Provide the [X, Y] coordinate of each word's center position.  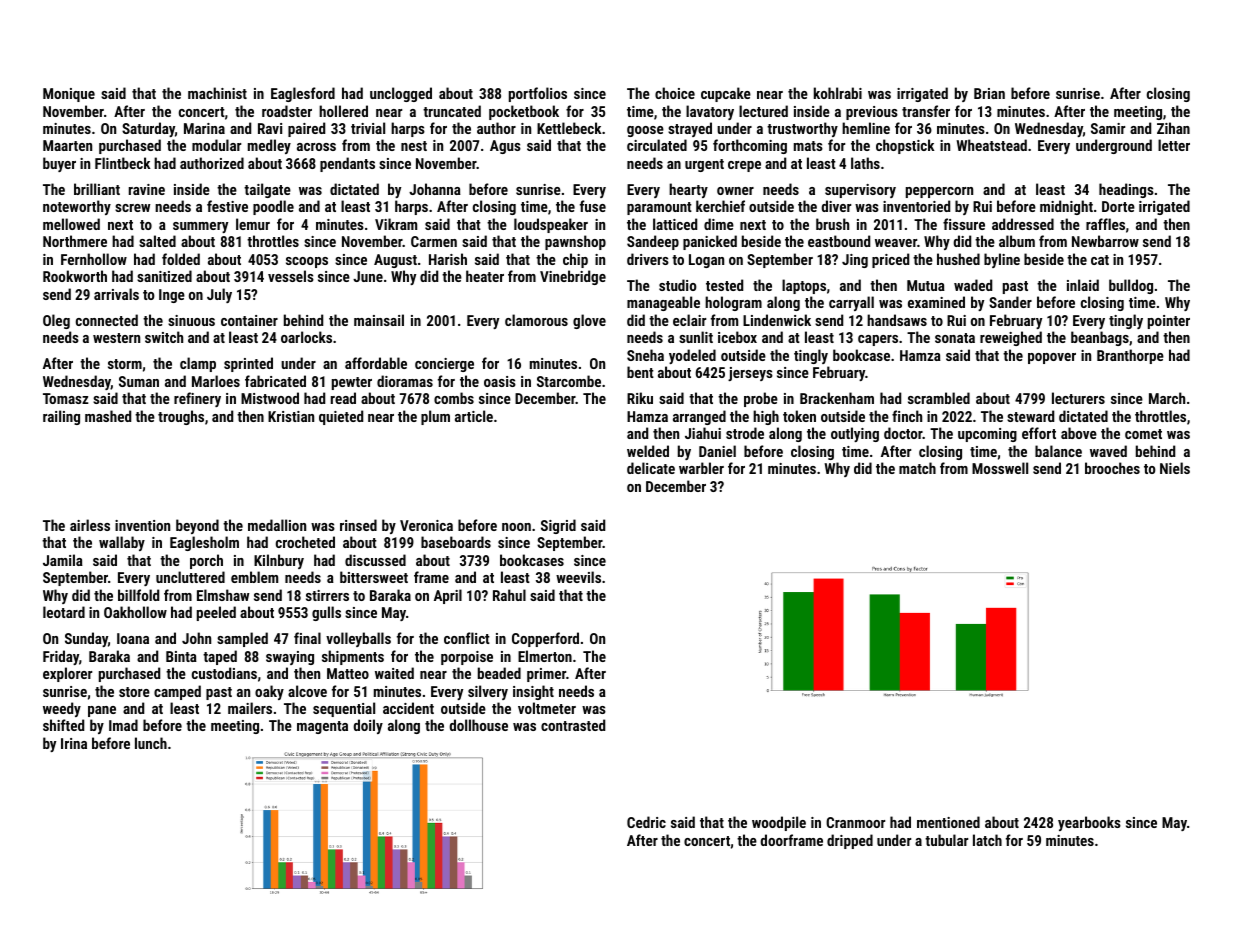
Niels [1175, 468]
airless [90, 525]
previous [872, 113]
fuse [593, 206]
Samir [1108, 128]
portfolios [538, 94]
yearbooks [1089, 823]
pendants [347, 164]
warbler [701, 468]
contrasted [573, 725]
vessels [291, 276]
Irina [74, 743]
